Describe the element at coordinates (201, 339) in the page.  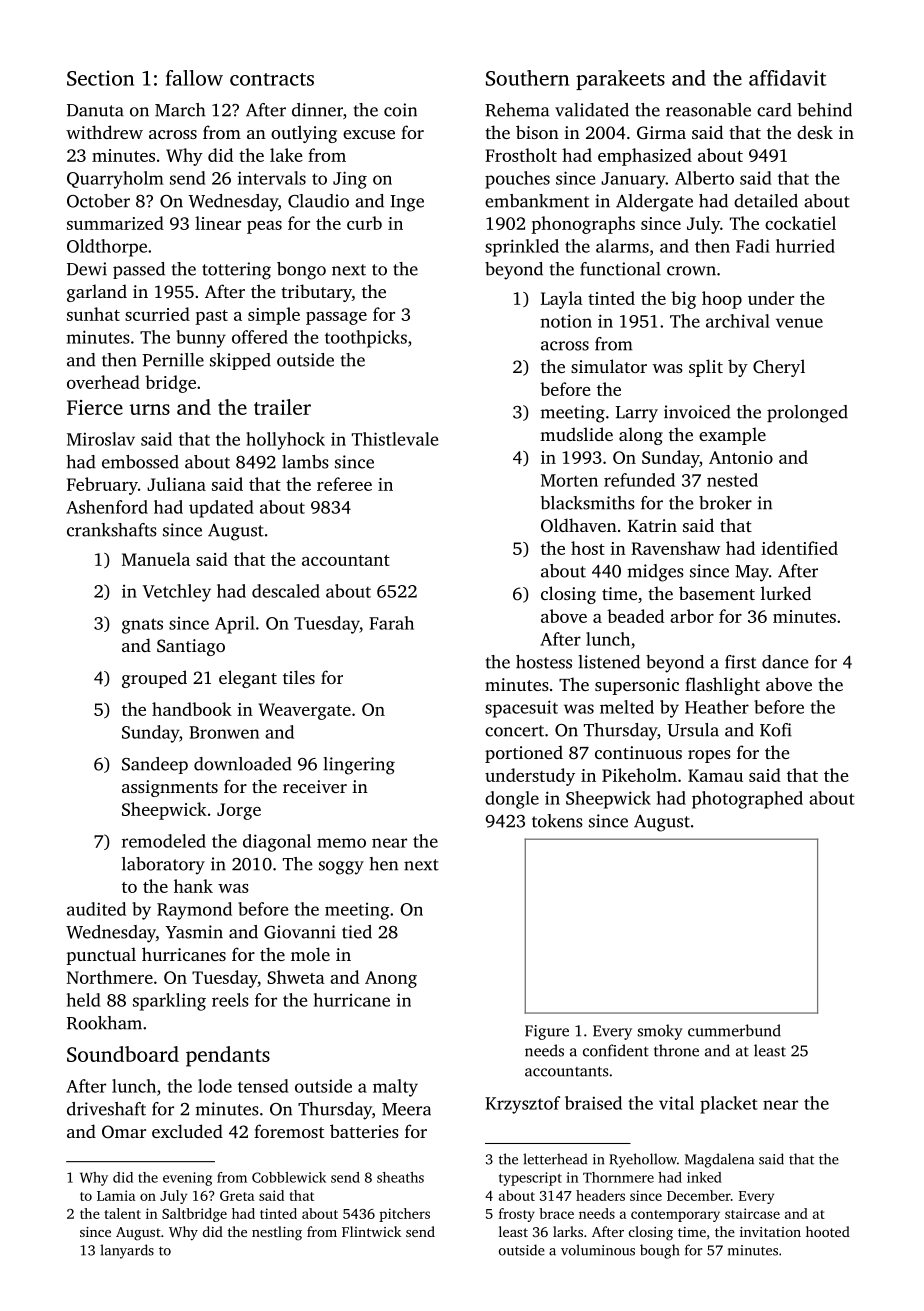
I see `bunny` at that location.
